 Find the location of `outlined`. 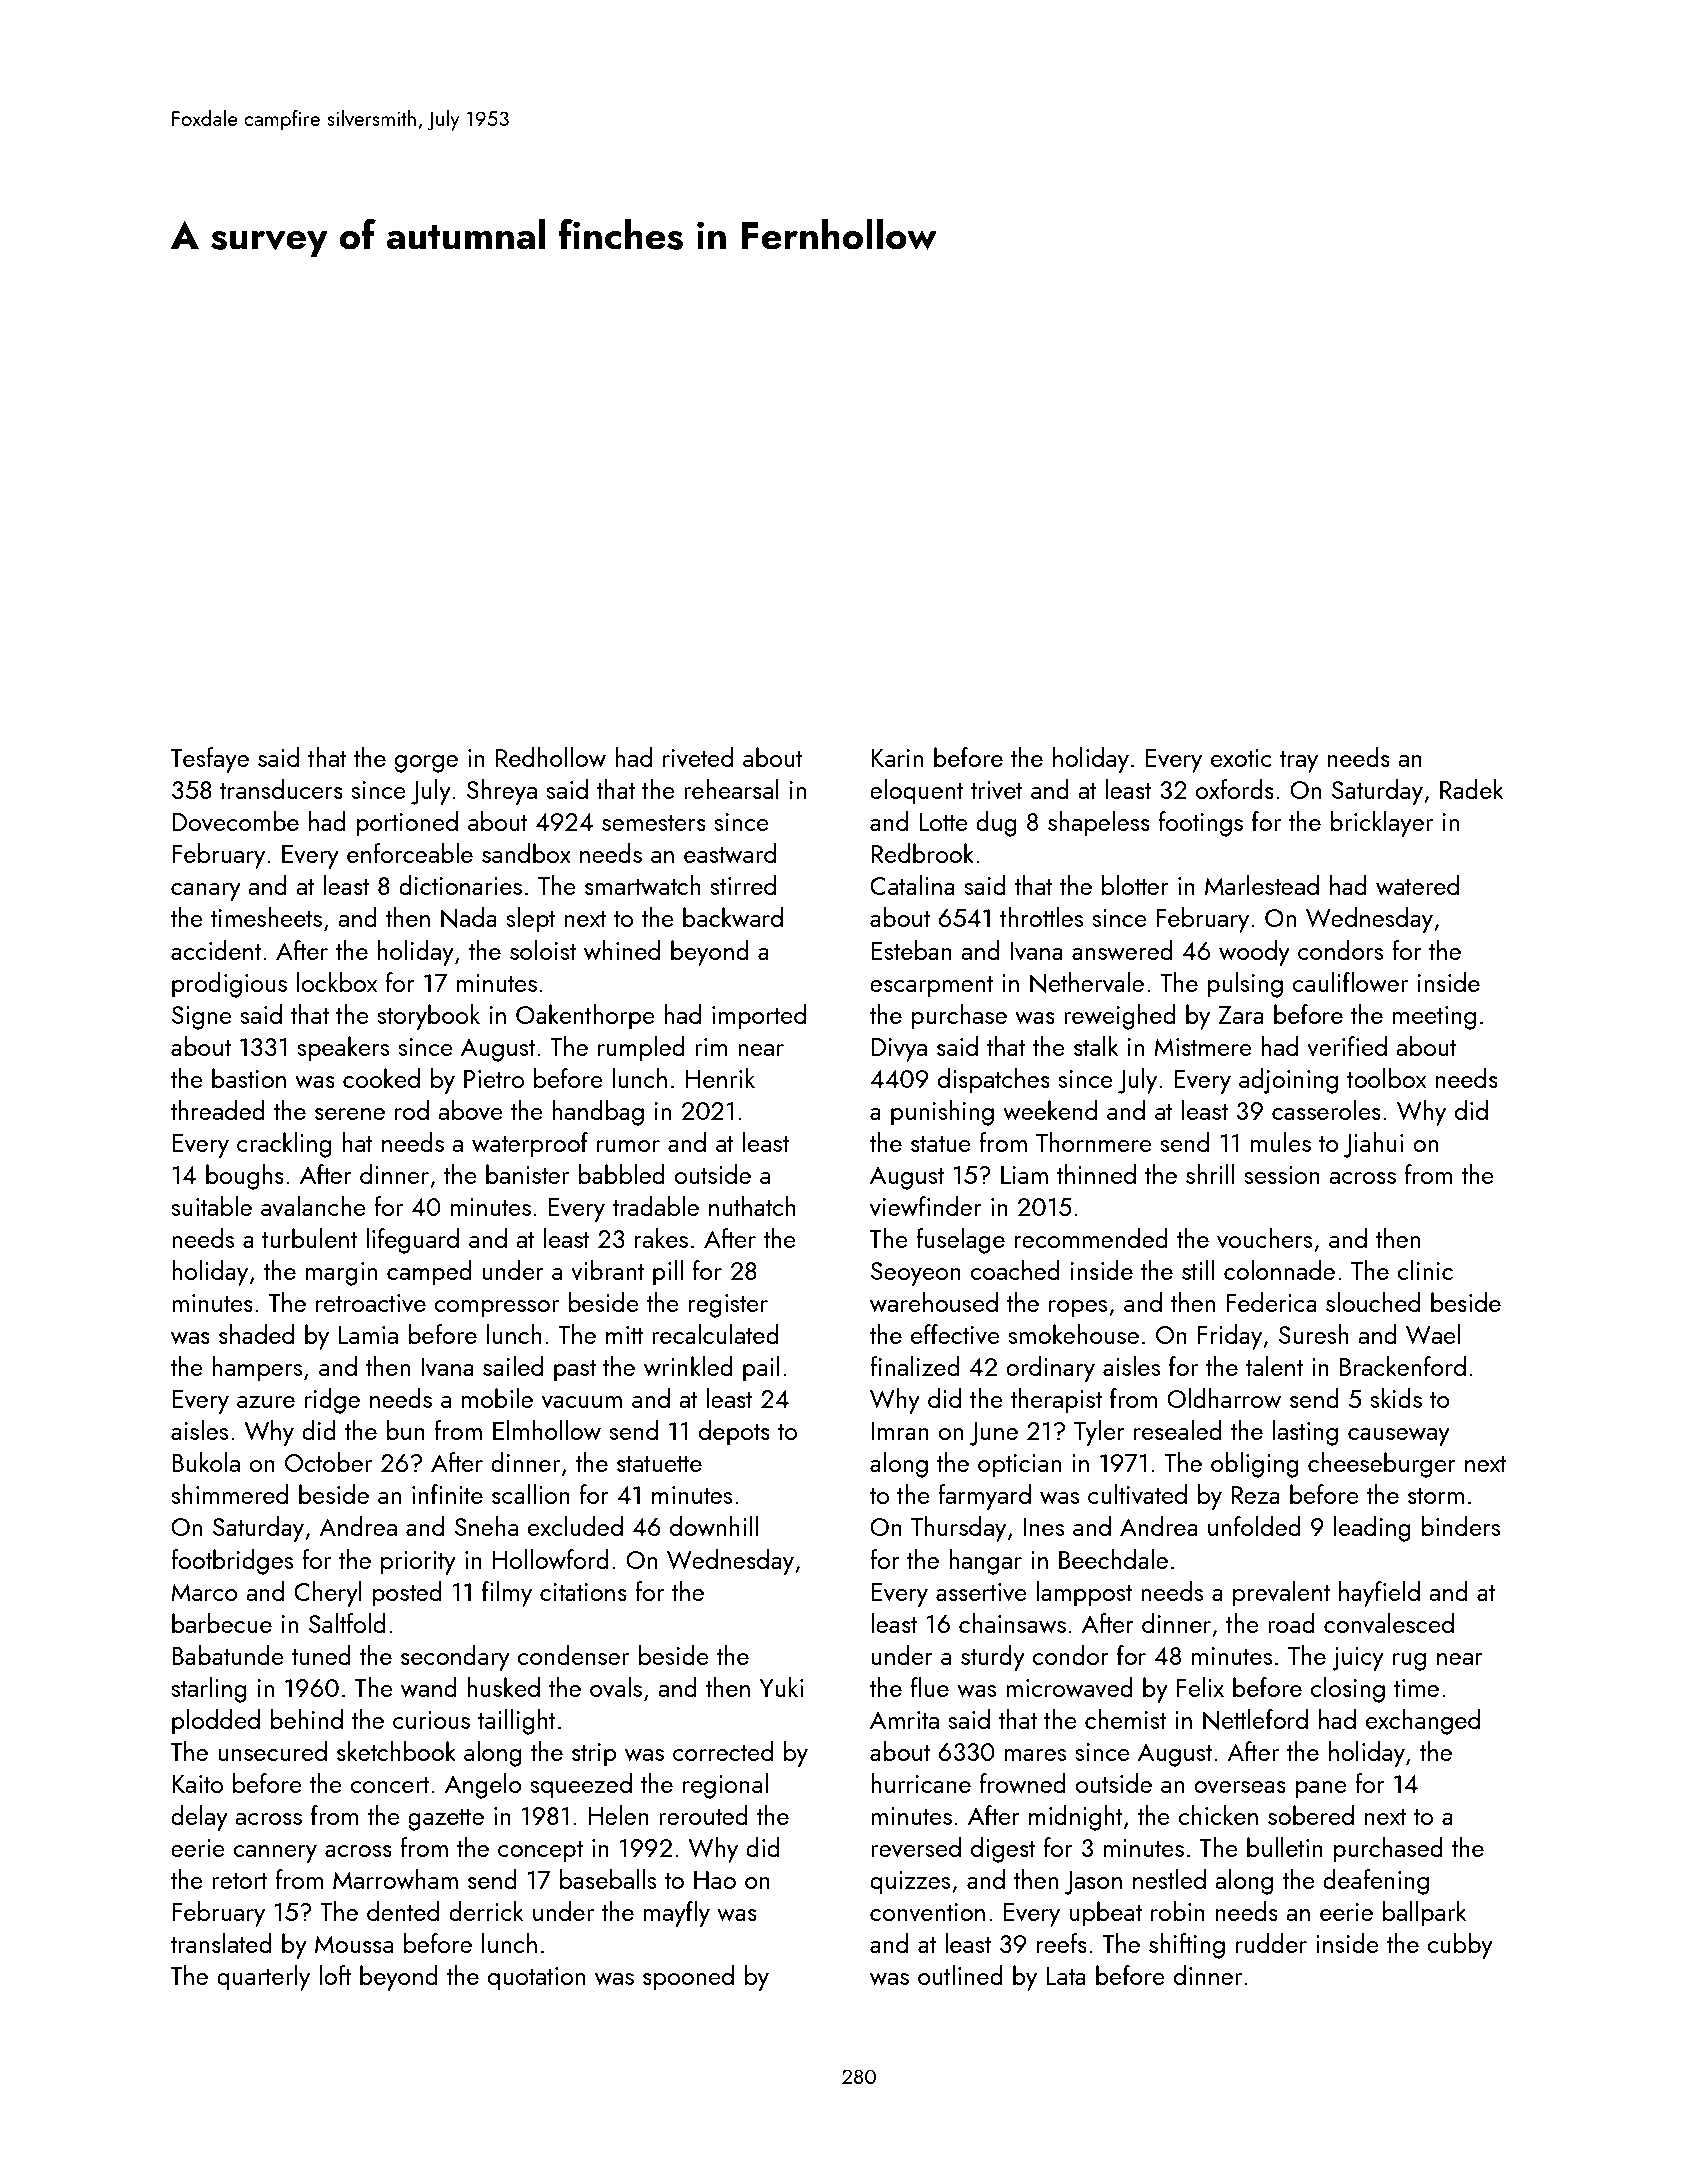

outlined is located at coordinates (960, 1975).
